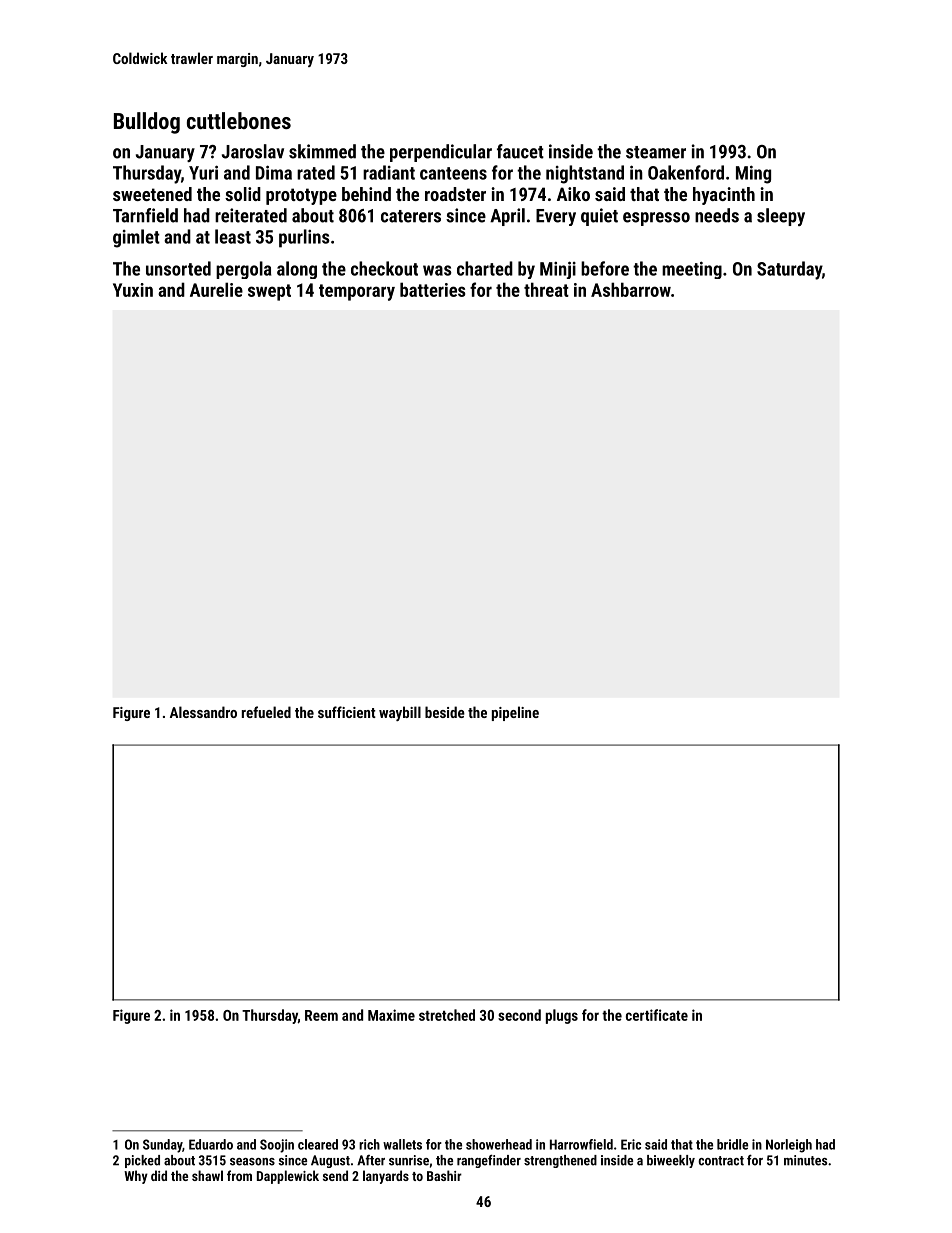 The height and width of the screenshot is (1233, 952). I want to click on second, so click(519, 1015).
